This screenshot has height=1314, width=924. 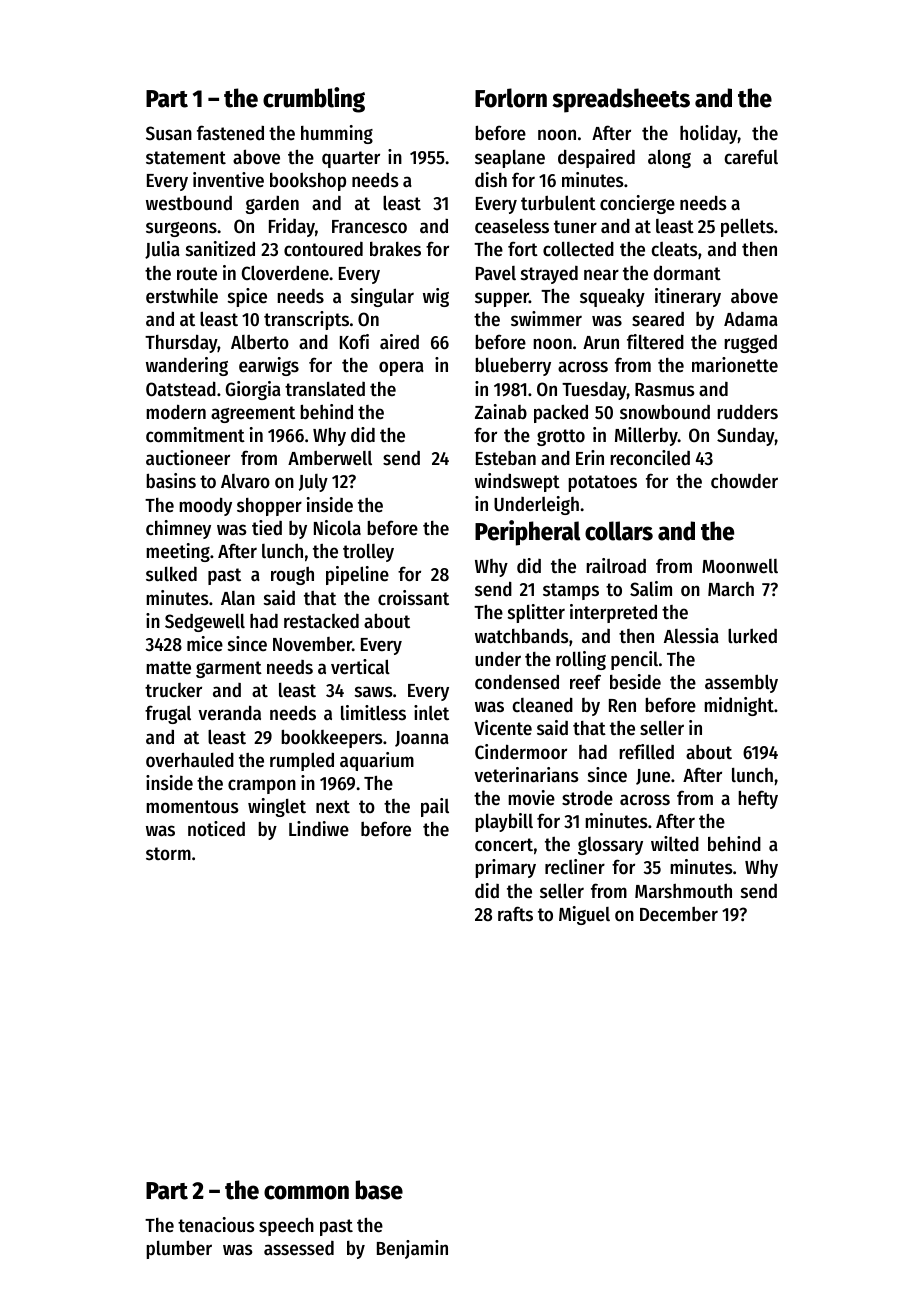 I want to click on Susan, so click(x=169, y=133).
